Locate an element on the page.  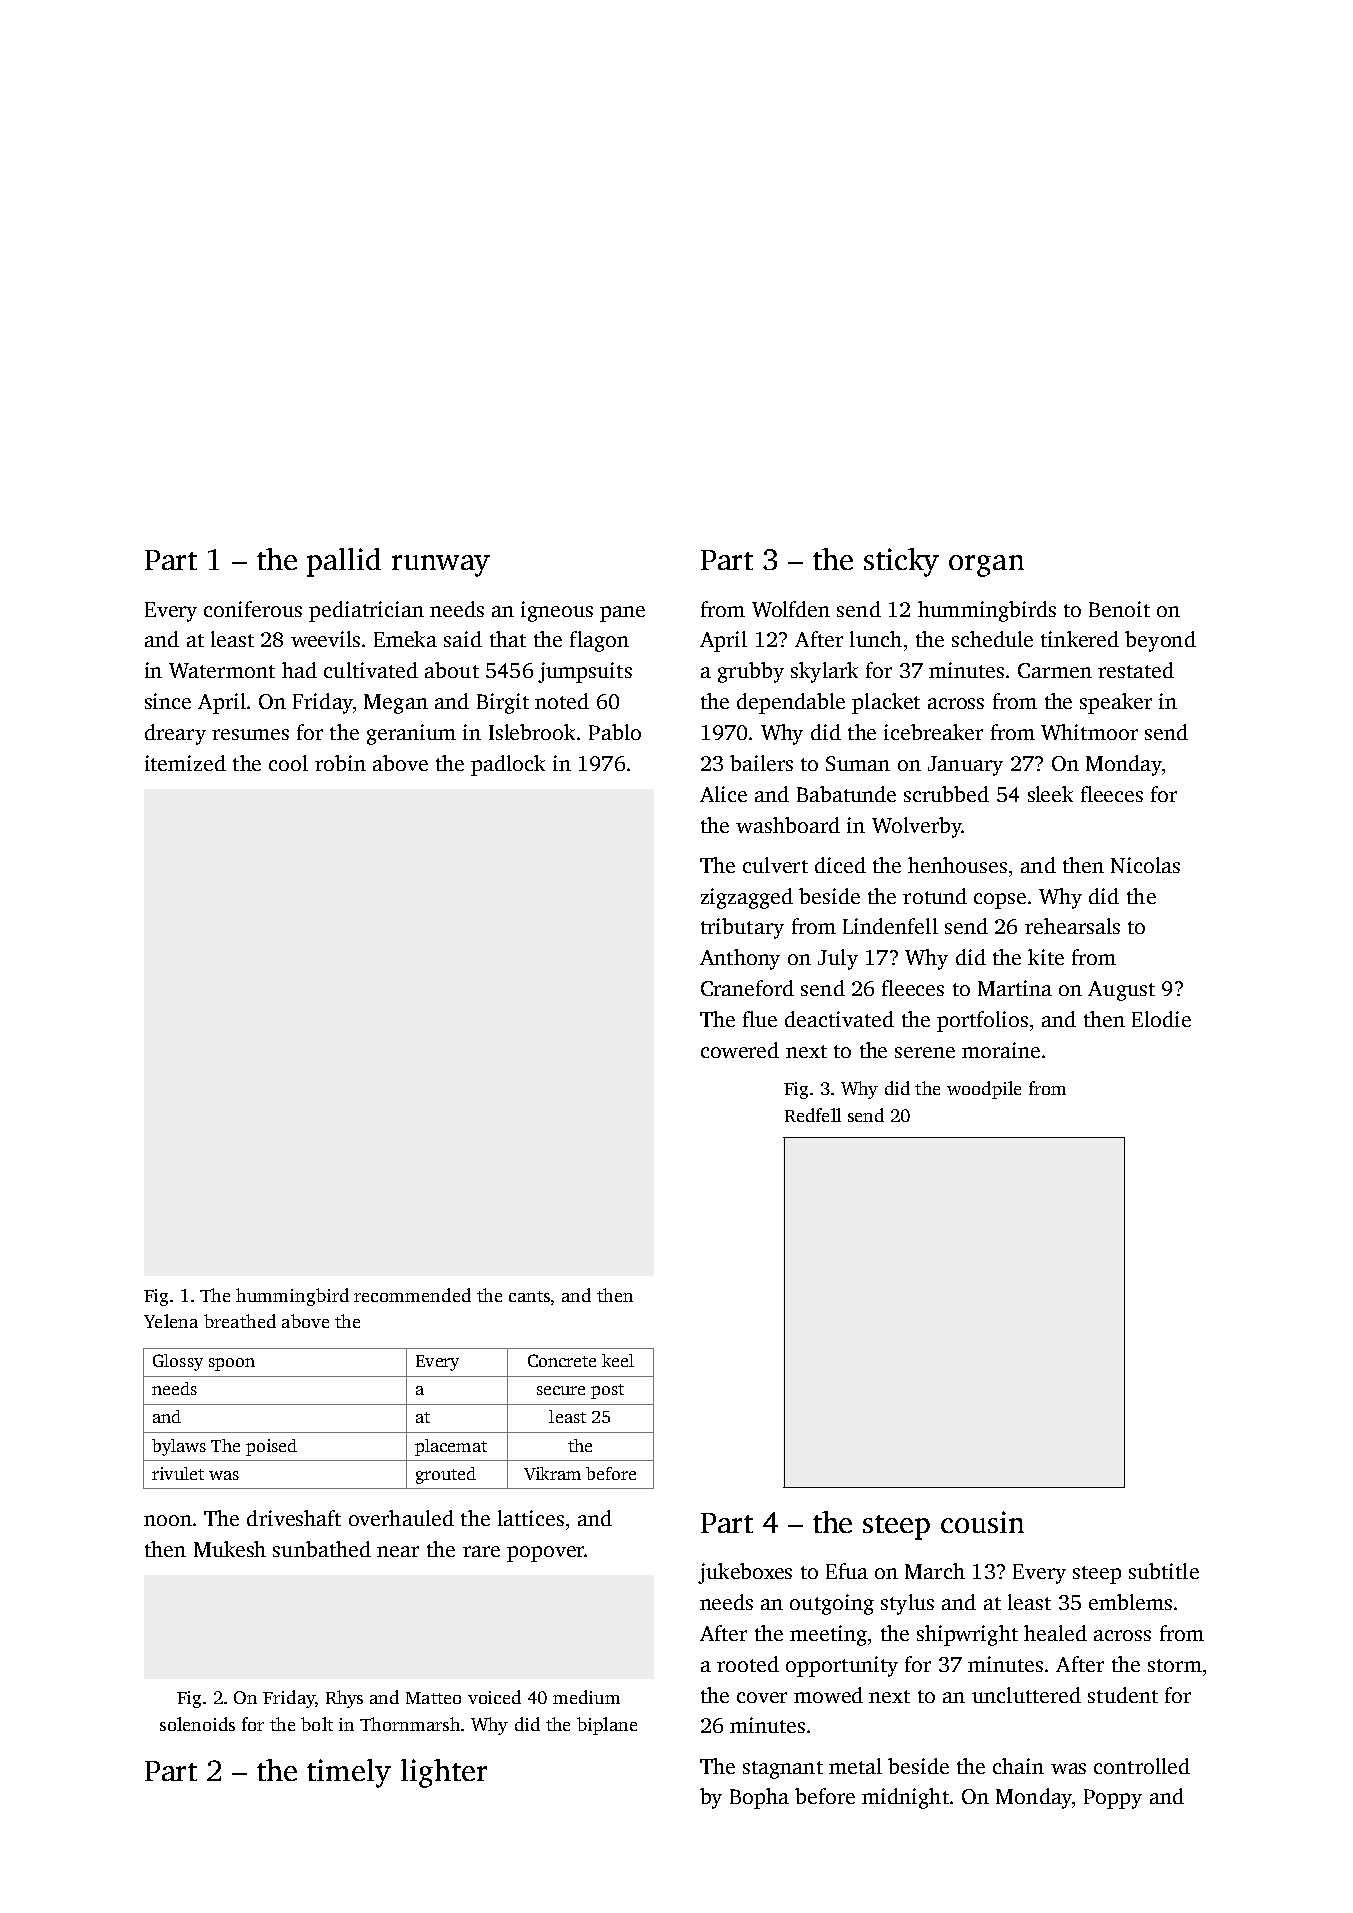
Redfell is located at coordinates (813, 1115).
